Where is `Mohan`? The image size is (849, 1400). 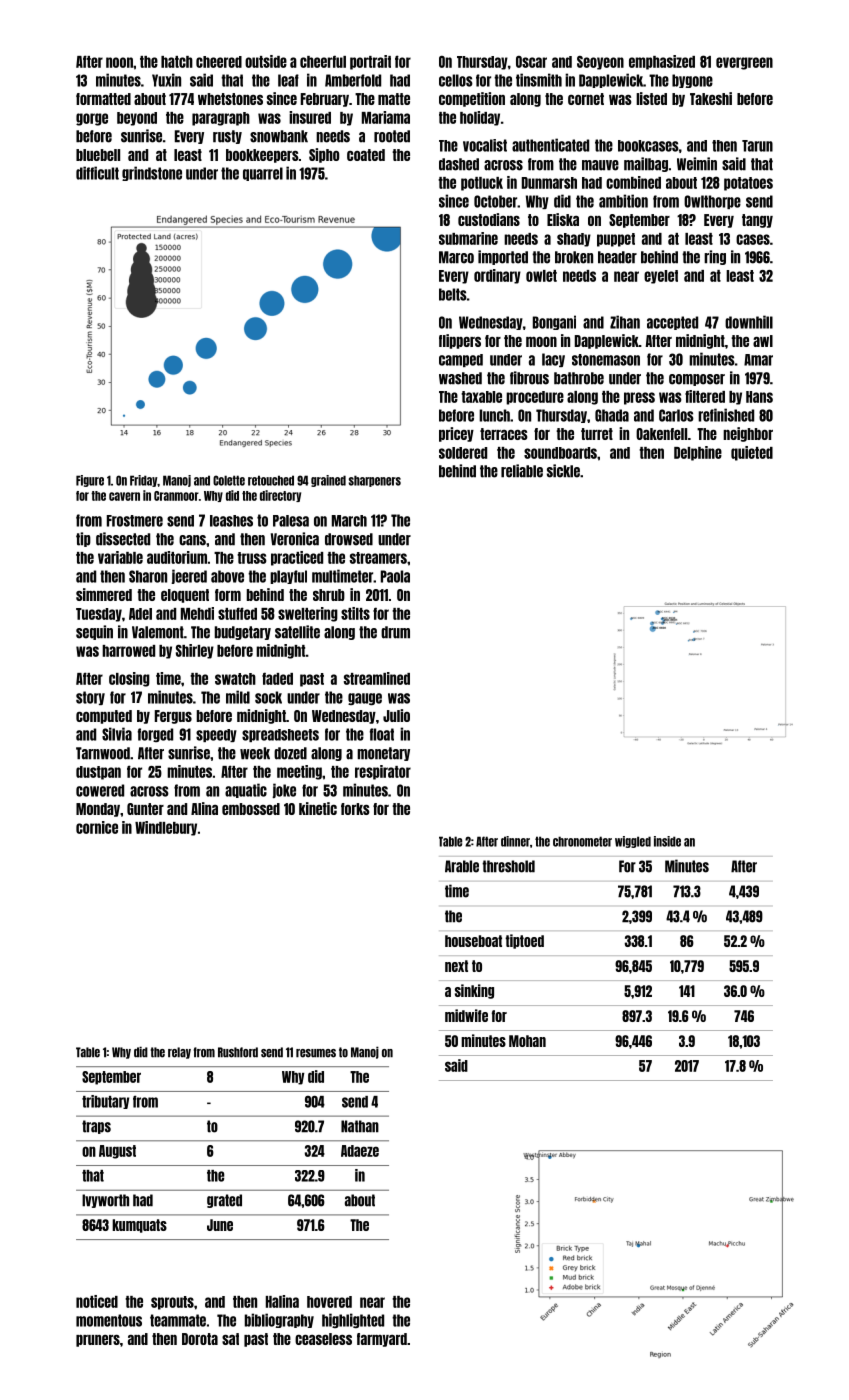
Mohan is located at coordinates (527, 1041).
